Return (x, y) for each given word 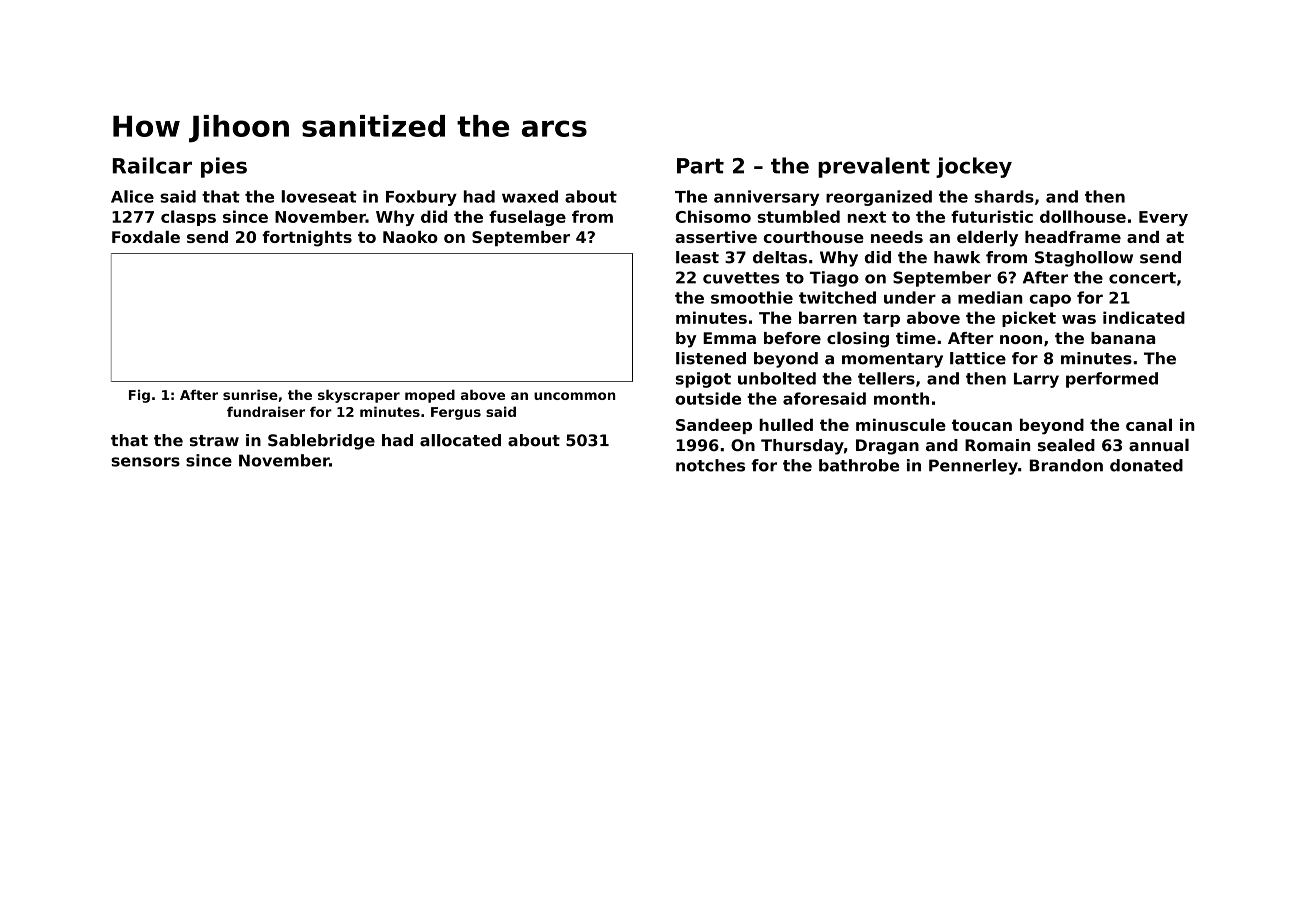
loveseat (319, 196)
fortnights (307, 239)
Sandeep (714, 426)
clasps (188, 218)
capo (1050, 300)
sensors (145, 462)
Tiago (834, 279)
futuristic (992, 216)
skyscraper (359, 396)
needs (897, 237)
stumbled (798, 216)
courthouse (813, 237)
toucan (982, 425)
